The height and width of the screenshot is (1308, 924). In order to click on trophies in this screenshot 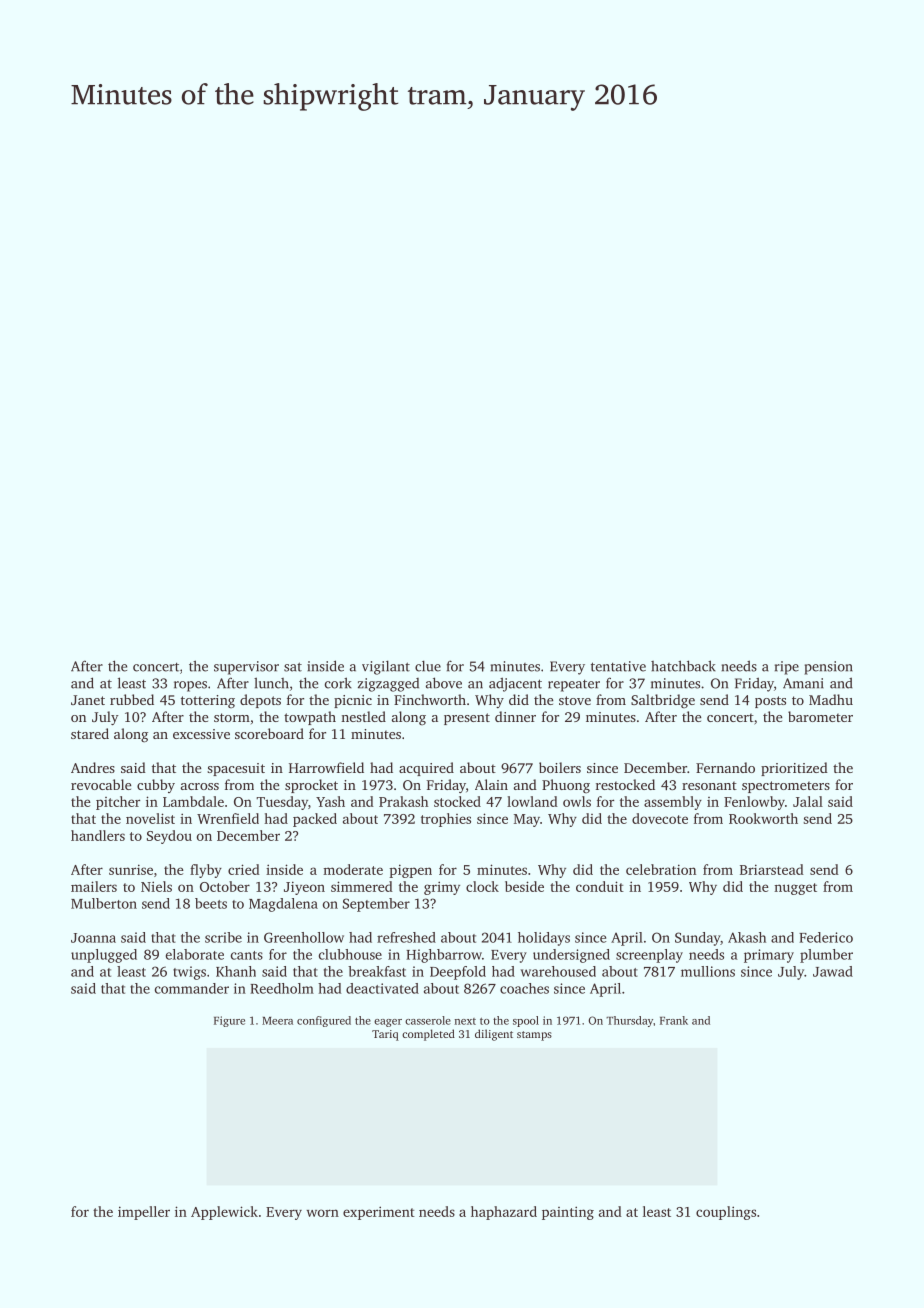, I will do `click(446, 820)`.
